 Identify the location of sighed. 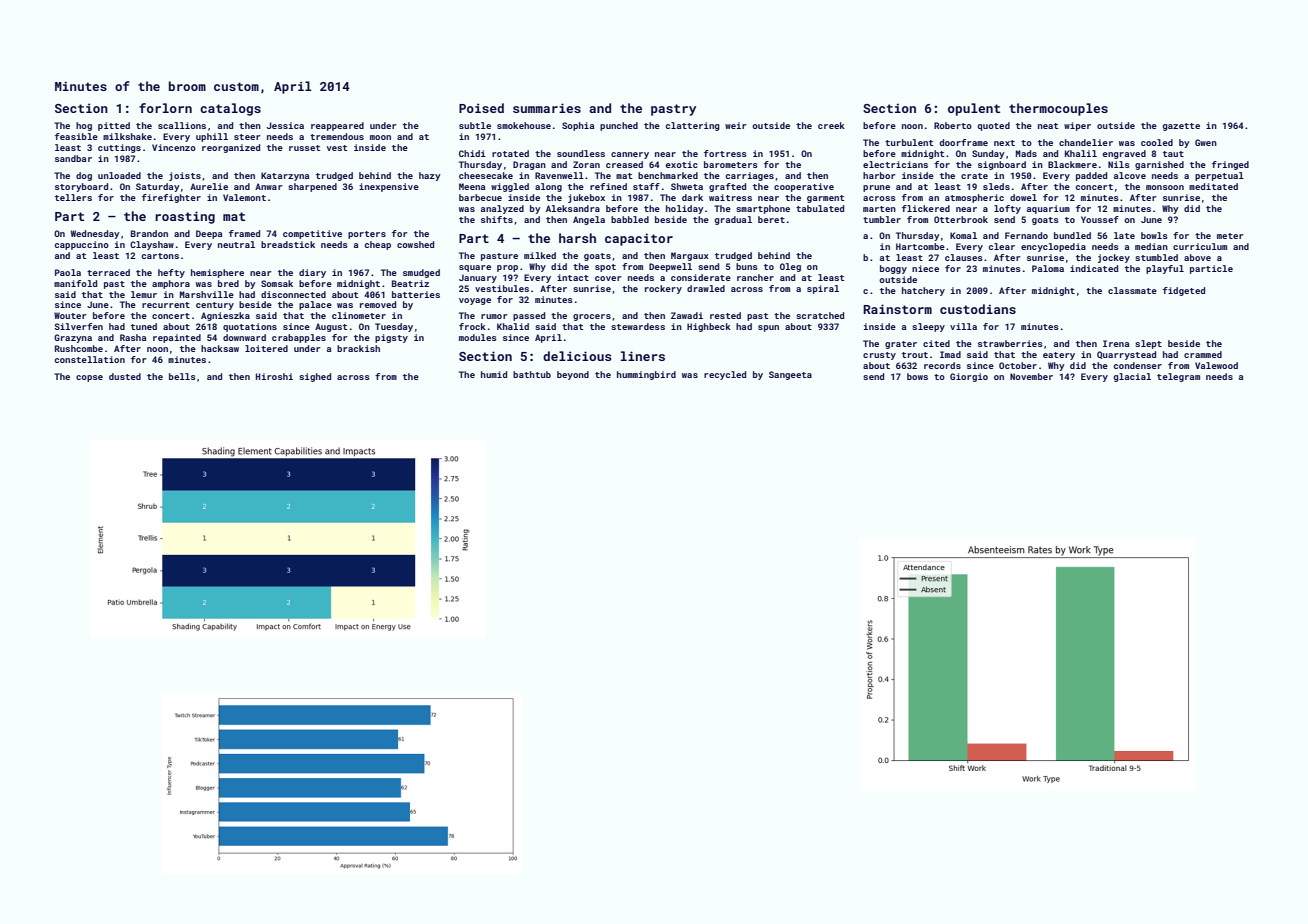
(315, 377).
